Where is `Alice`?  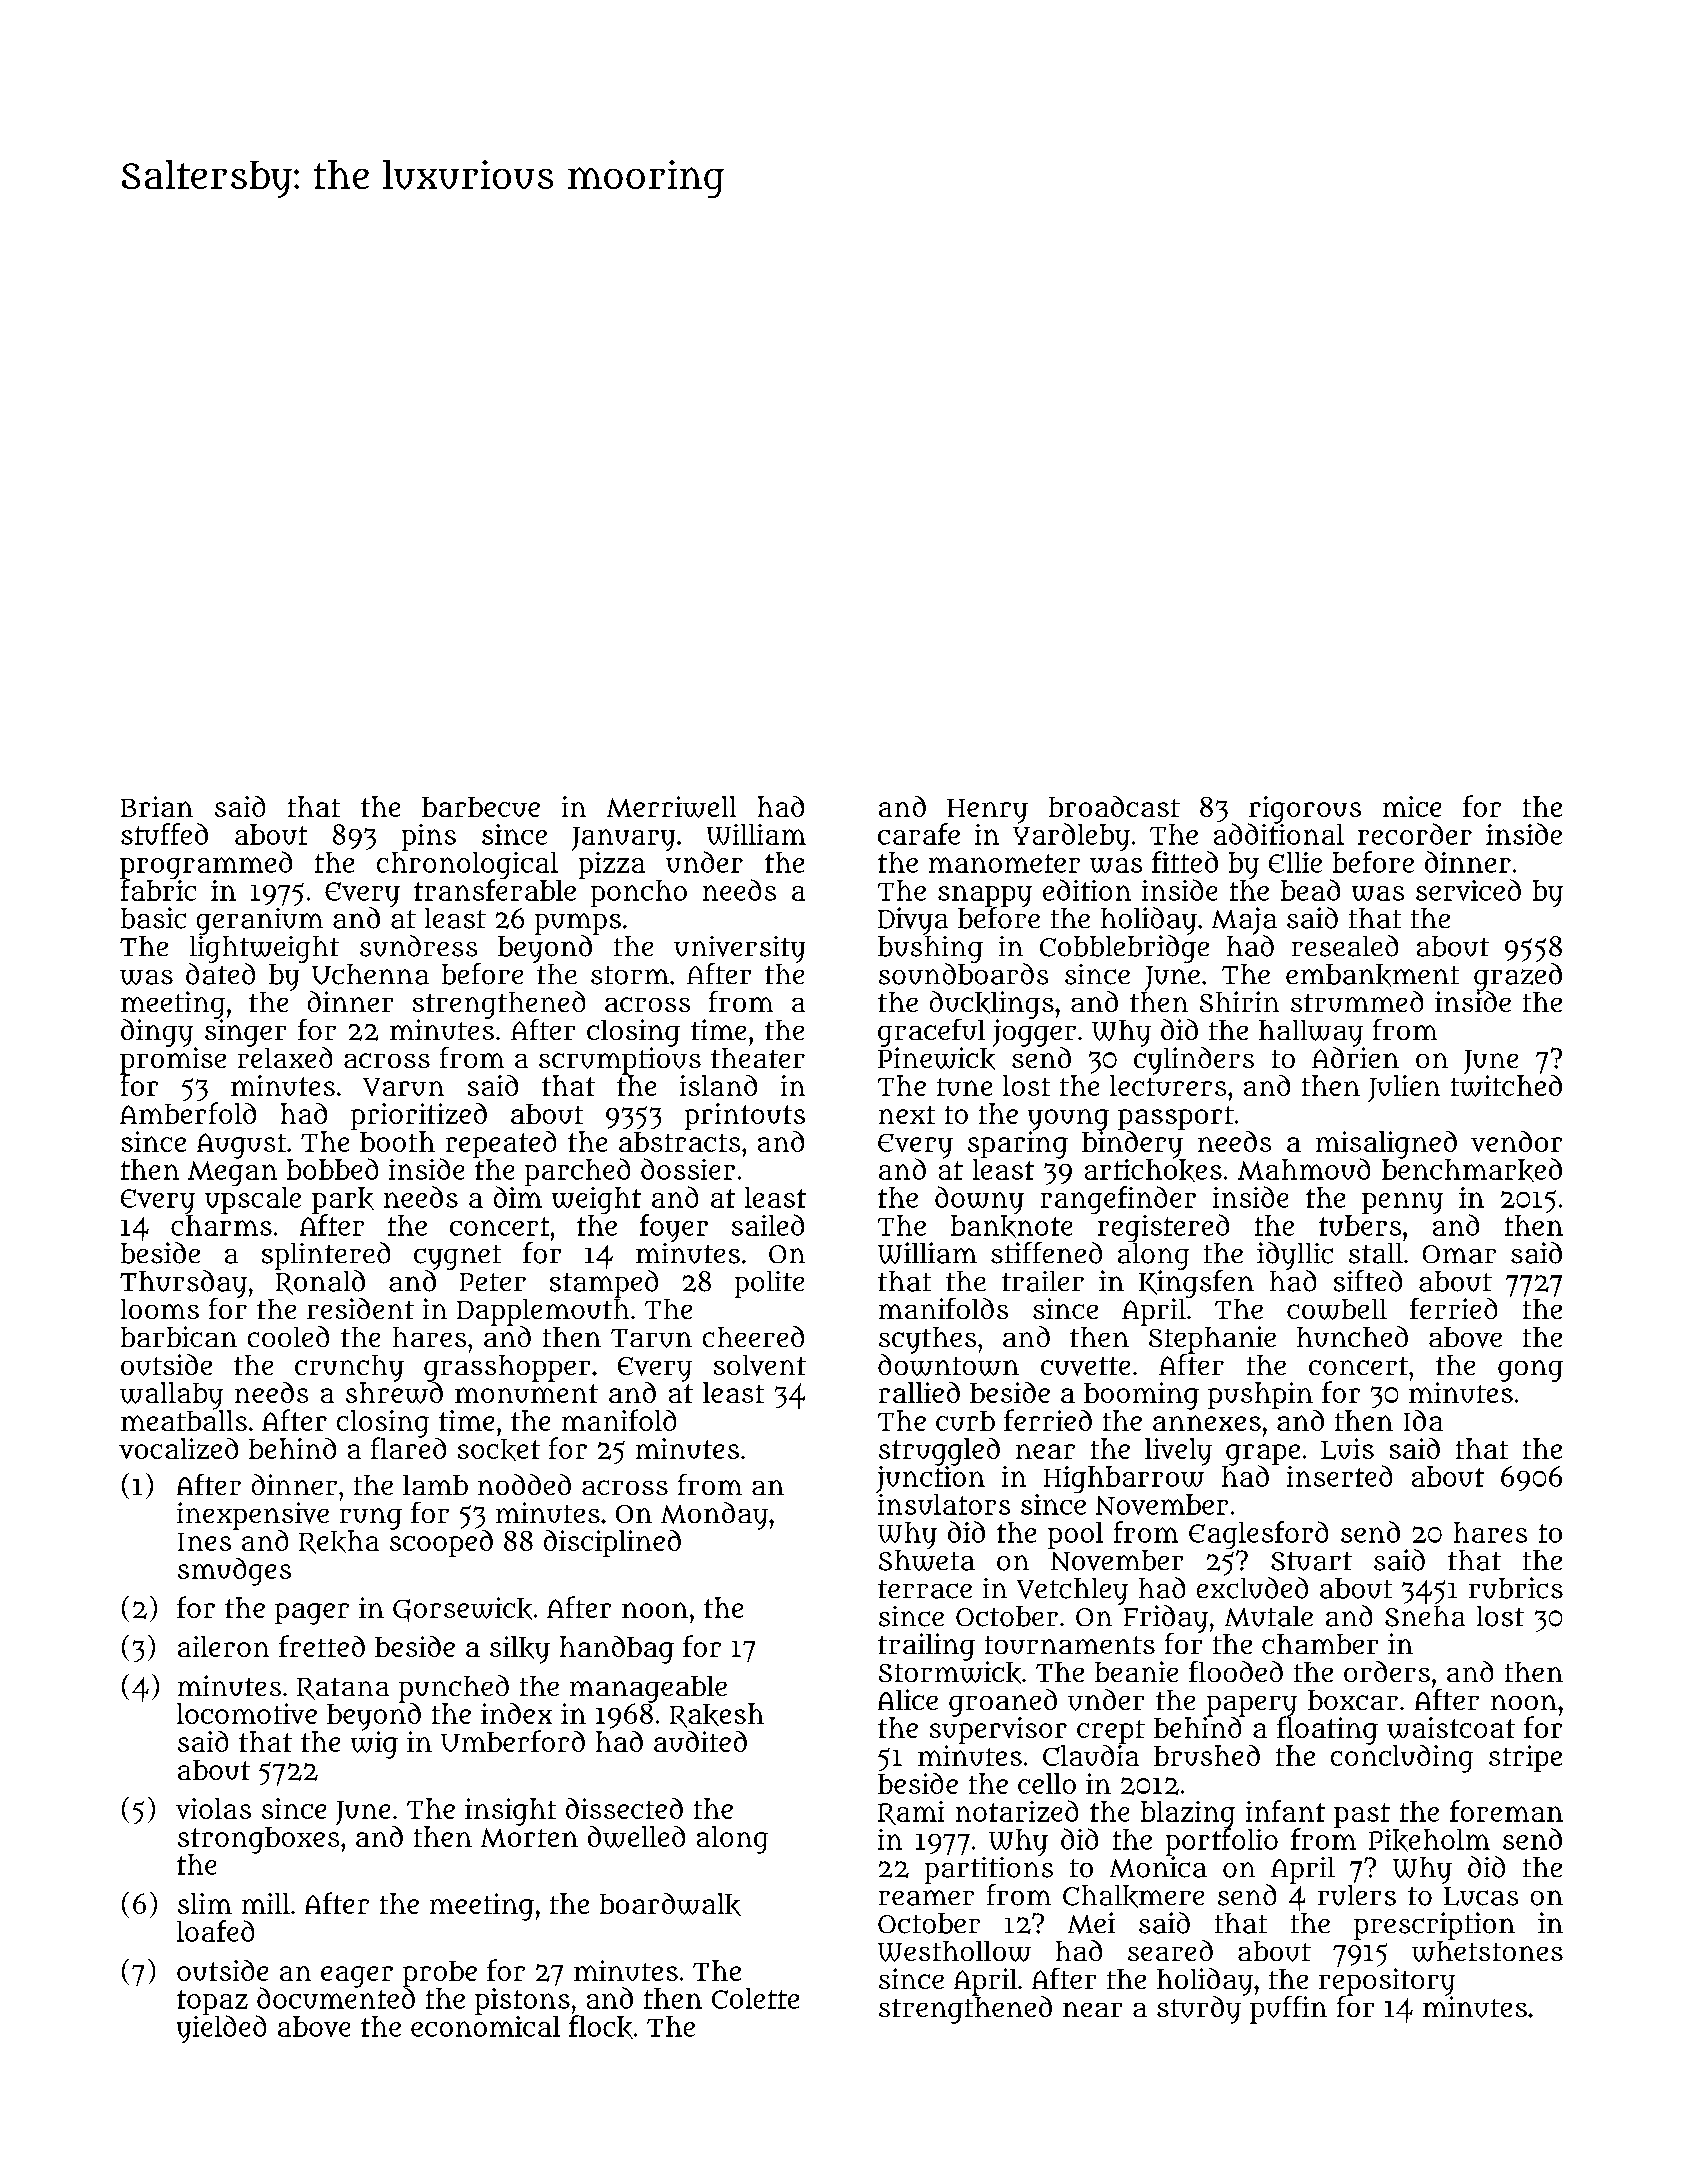
Alice is located at coordinates (908, 1699).
